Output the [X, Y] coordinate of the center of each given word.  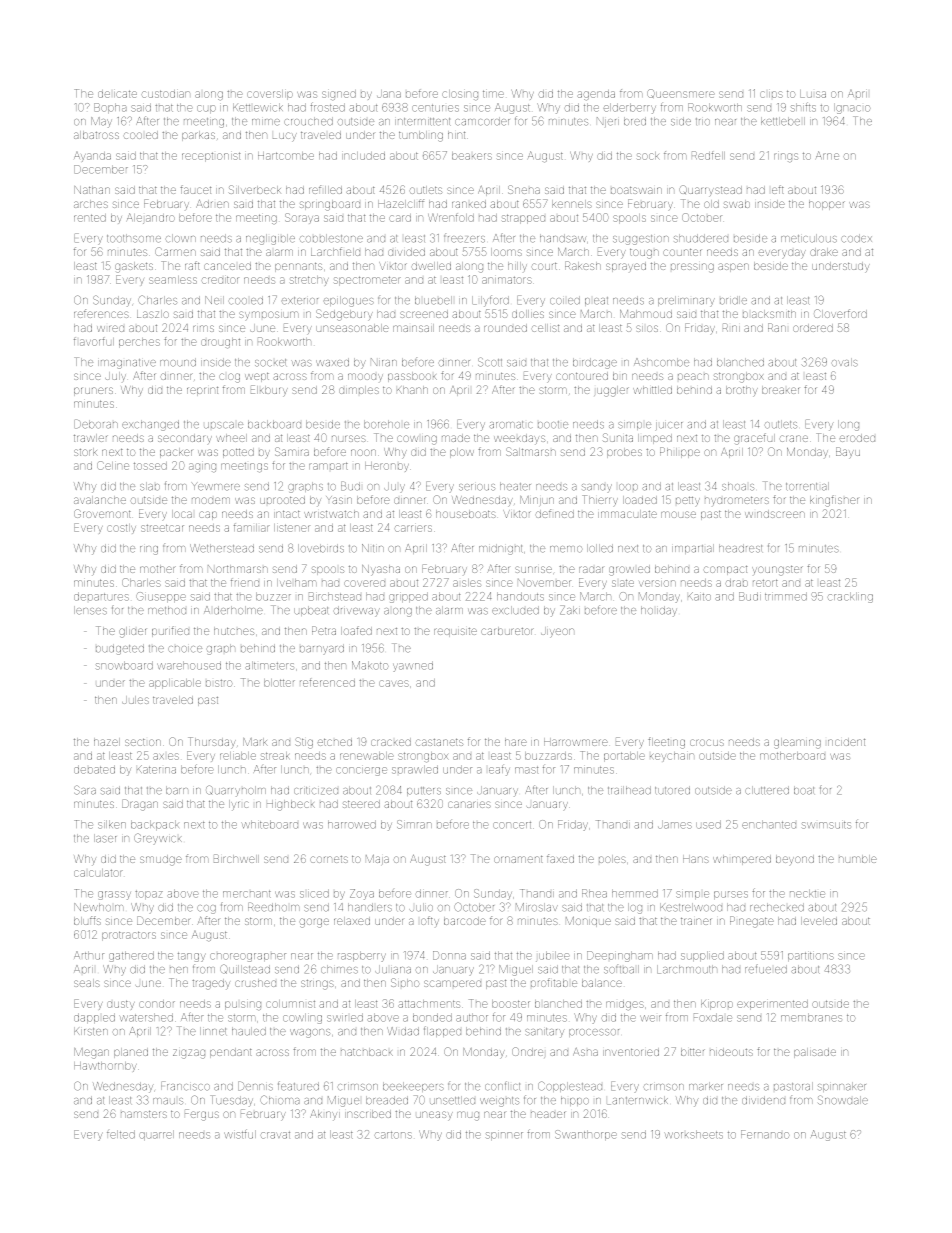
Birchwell [236, 858]
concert [512, 825]
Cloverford [840, 313]
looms [506, 252]
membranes [811, 1017]
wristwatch [331, 514]
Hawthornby [105, 1067]
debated [94, 769]
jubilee [553, 956]
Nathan [92, 190]
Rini [731, 327]
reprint [202, 391]
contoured [582, 376]
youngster [777, 571]
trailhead [629, 790]
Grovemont [102, 513]
